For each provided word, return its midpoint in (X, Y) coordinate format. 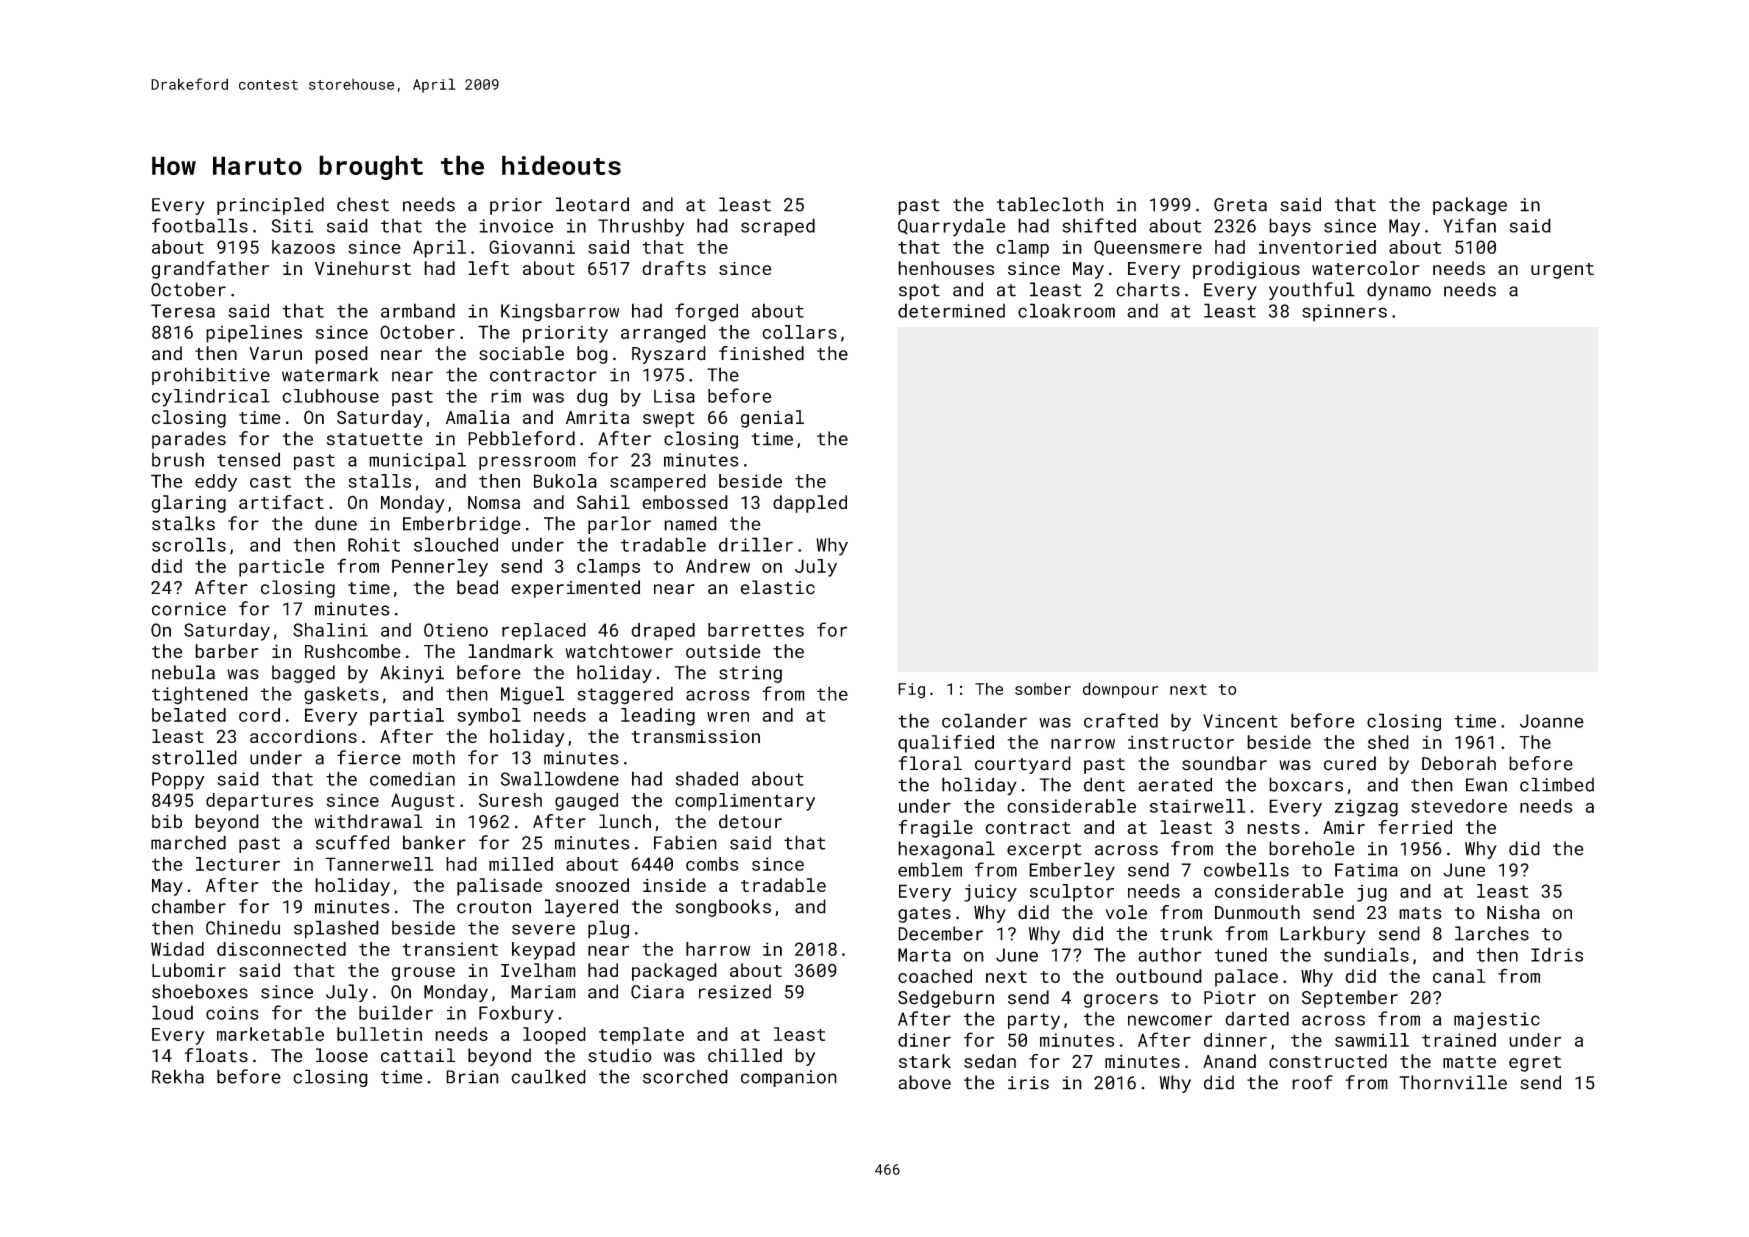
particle (281, 568)
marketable (270, 1034)
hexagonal (946, 850)
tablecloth (1050, 204)
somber (1043, 689)
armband (418, 310)
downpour (1120, 690)
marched (188, 842)
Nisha (1513, 912)
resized (735, 991)
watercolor (1366, 268)
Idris (1557, 954)
